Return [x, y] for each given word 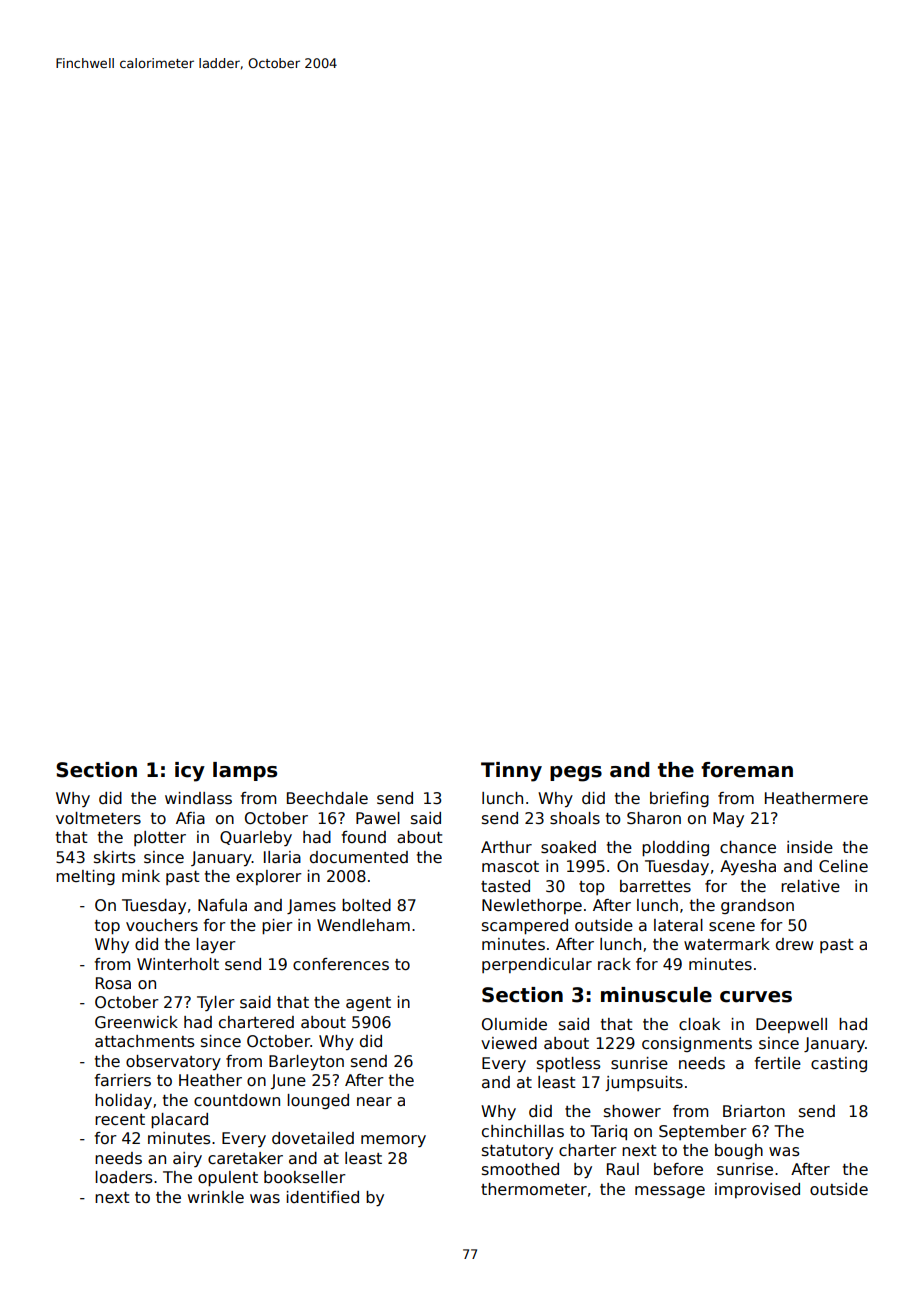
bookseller [305, 1177]
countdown [237, 1100]
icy [190, 772]
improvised [757, 1190]
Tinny [511, 772]
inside [810, 847]
